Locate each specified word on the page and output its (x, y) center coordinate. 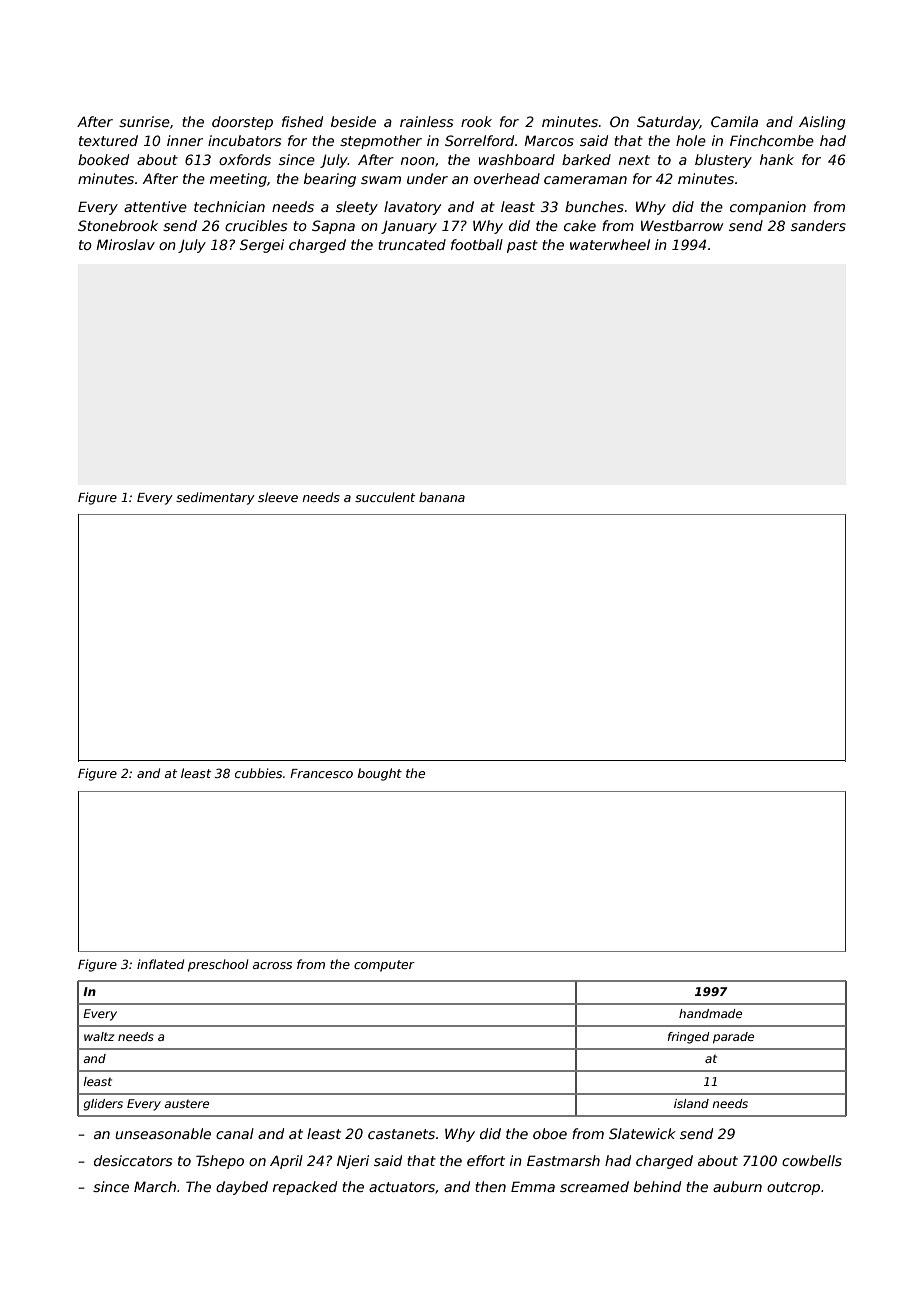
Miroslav (125, 244)
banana (442, 497)
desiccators (133, 1160)
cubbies (258, 773)
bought (380, 774)
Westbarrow (682, 225)
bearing (330, 180)
